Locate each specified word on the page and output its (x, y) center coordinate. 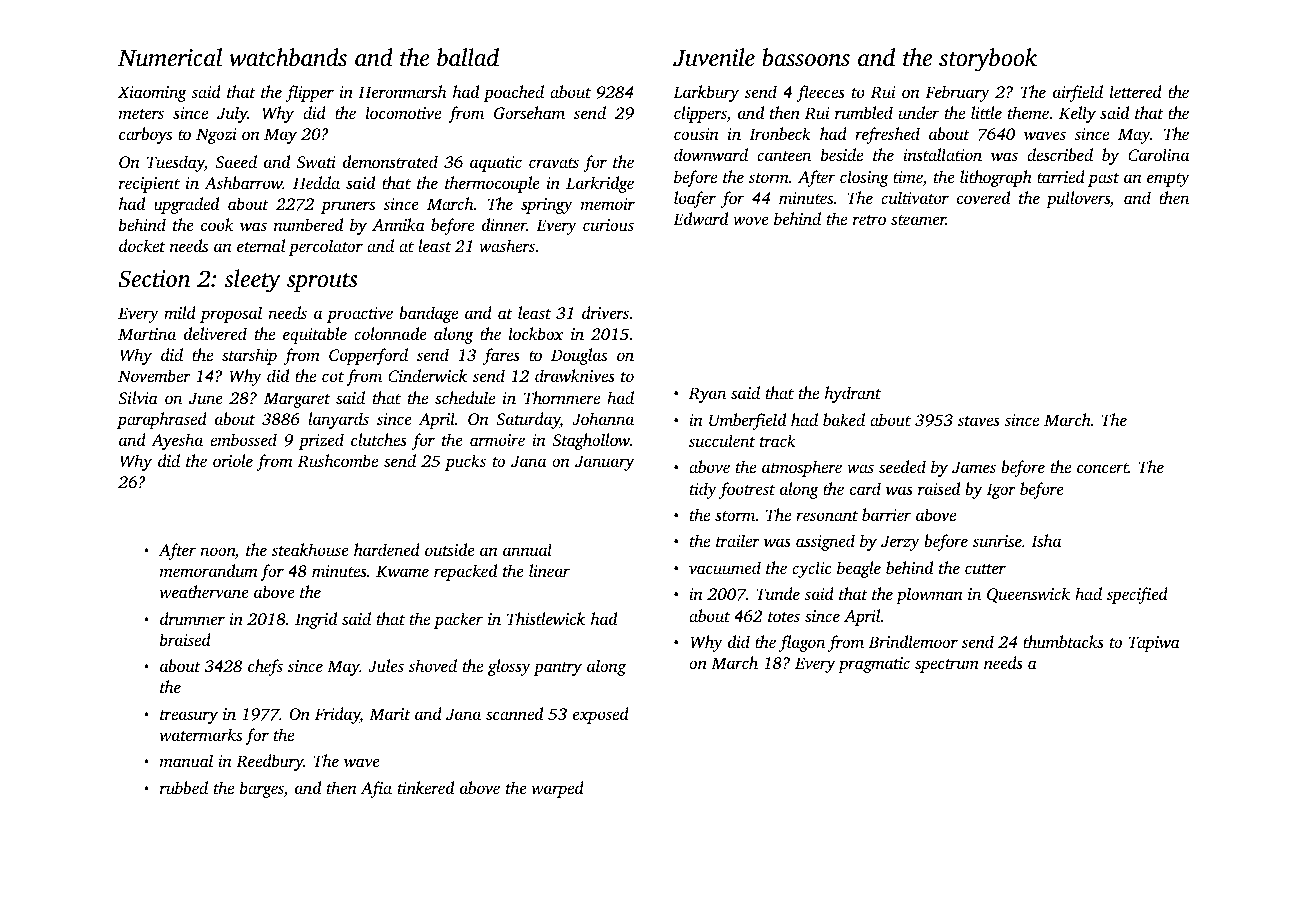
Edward (700, 218)
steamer (918, 220)
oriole (233, 460)
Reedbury (270, 762)
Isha (1046, 540)
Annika (398, 224)
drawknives (575, 375)
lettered (1136, 91)
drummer (192, 618)
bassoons (806, 57)
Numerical (170, 57)
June (206, 398)
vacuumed (725, 567)
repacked (465, 572)
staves (979, 421)
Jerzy (900, 543)
